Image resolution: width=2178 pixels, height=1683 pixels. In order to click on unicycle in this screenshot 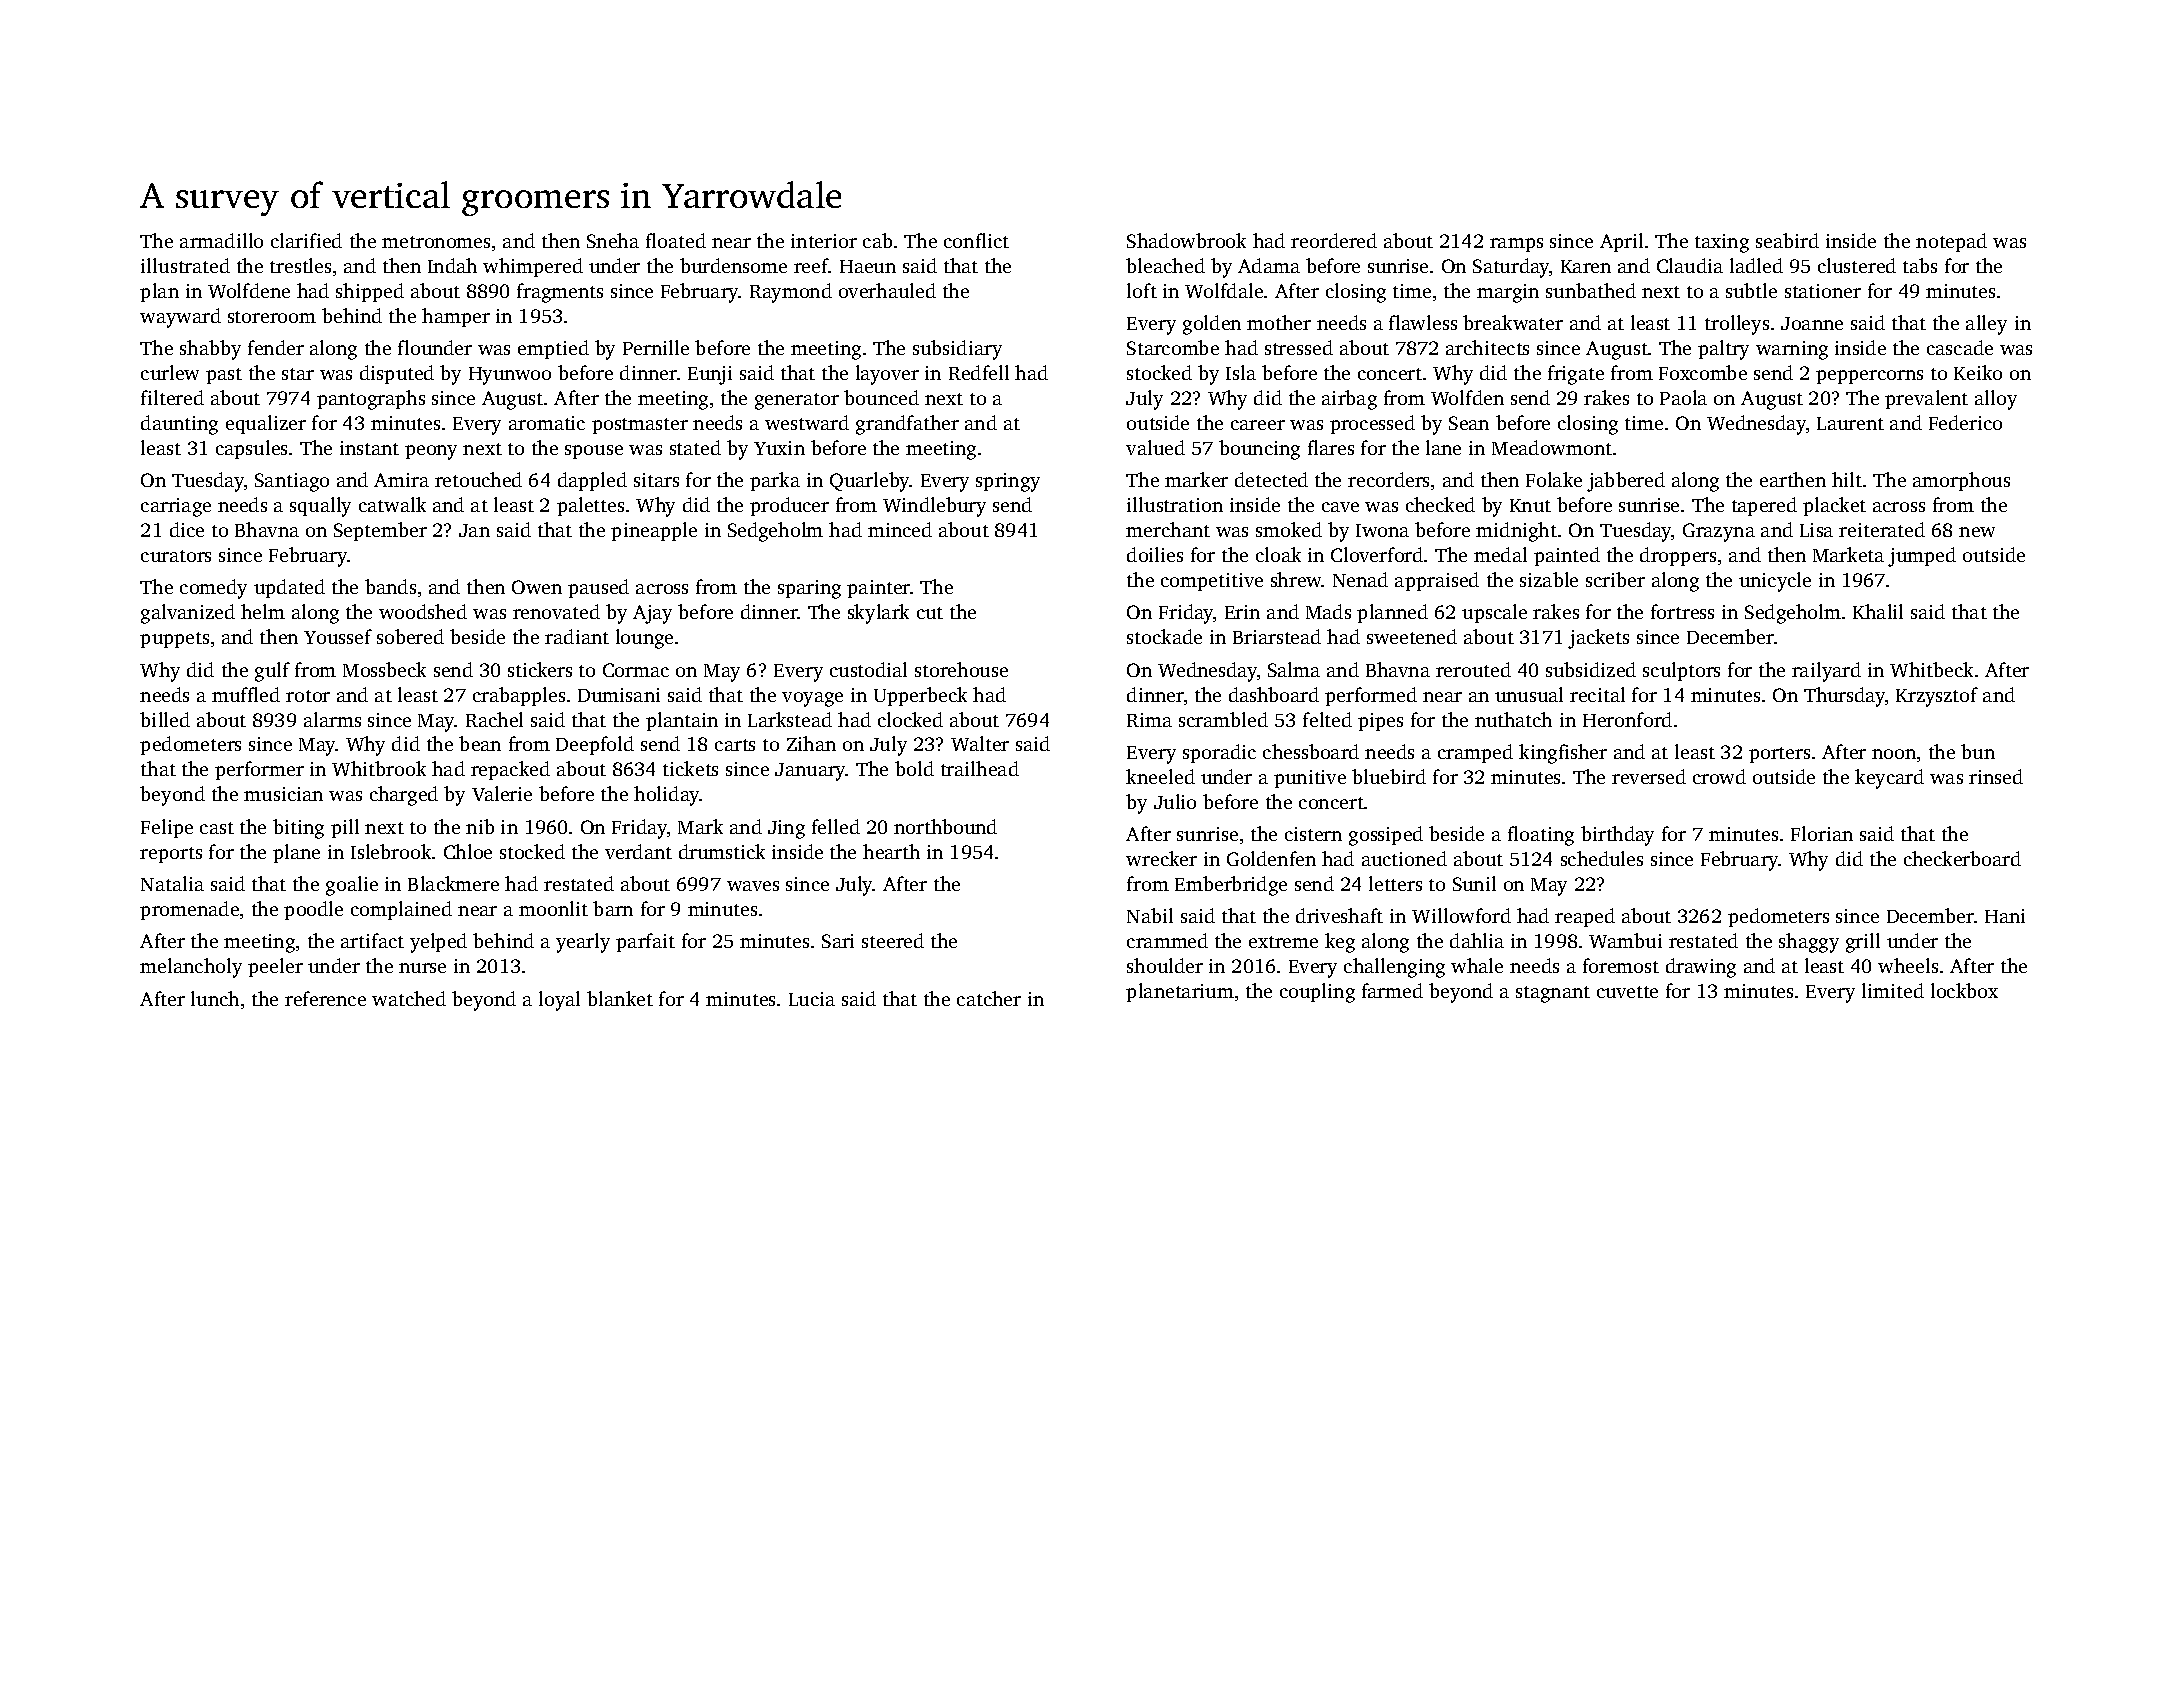, I will do `click(1775, 582)`.
